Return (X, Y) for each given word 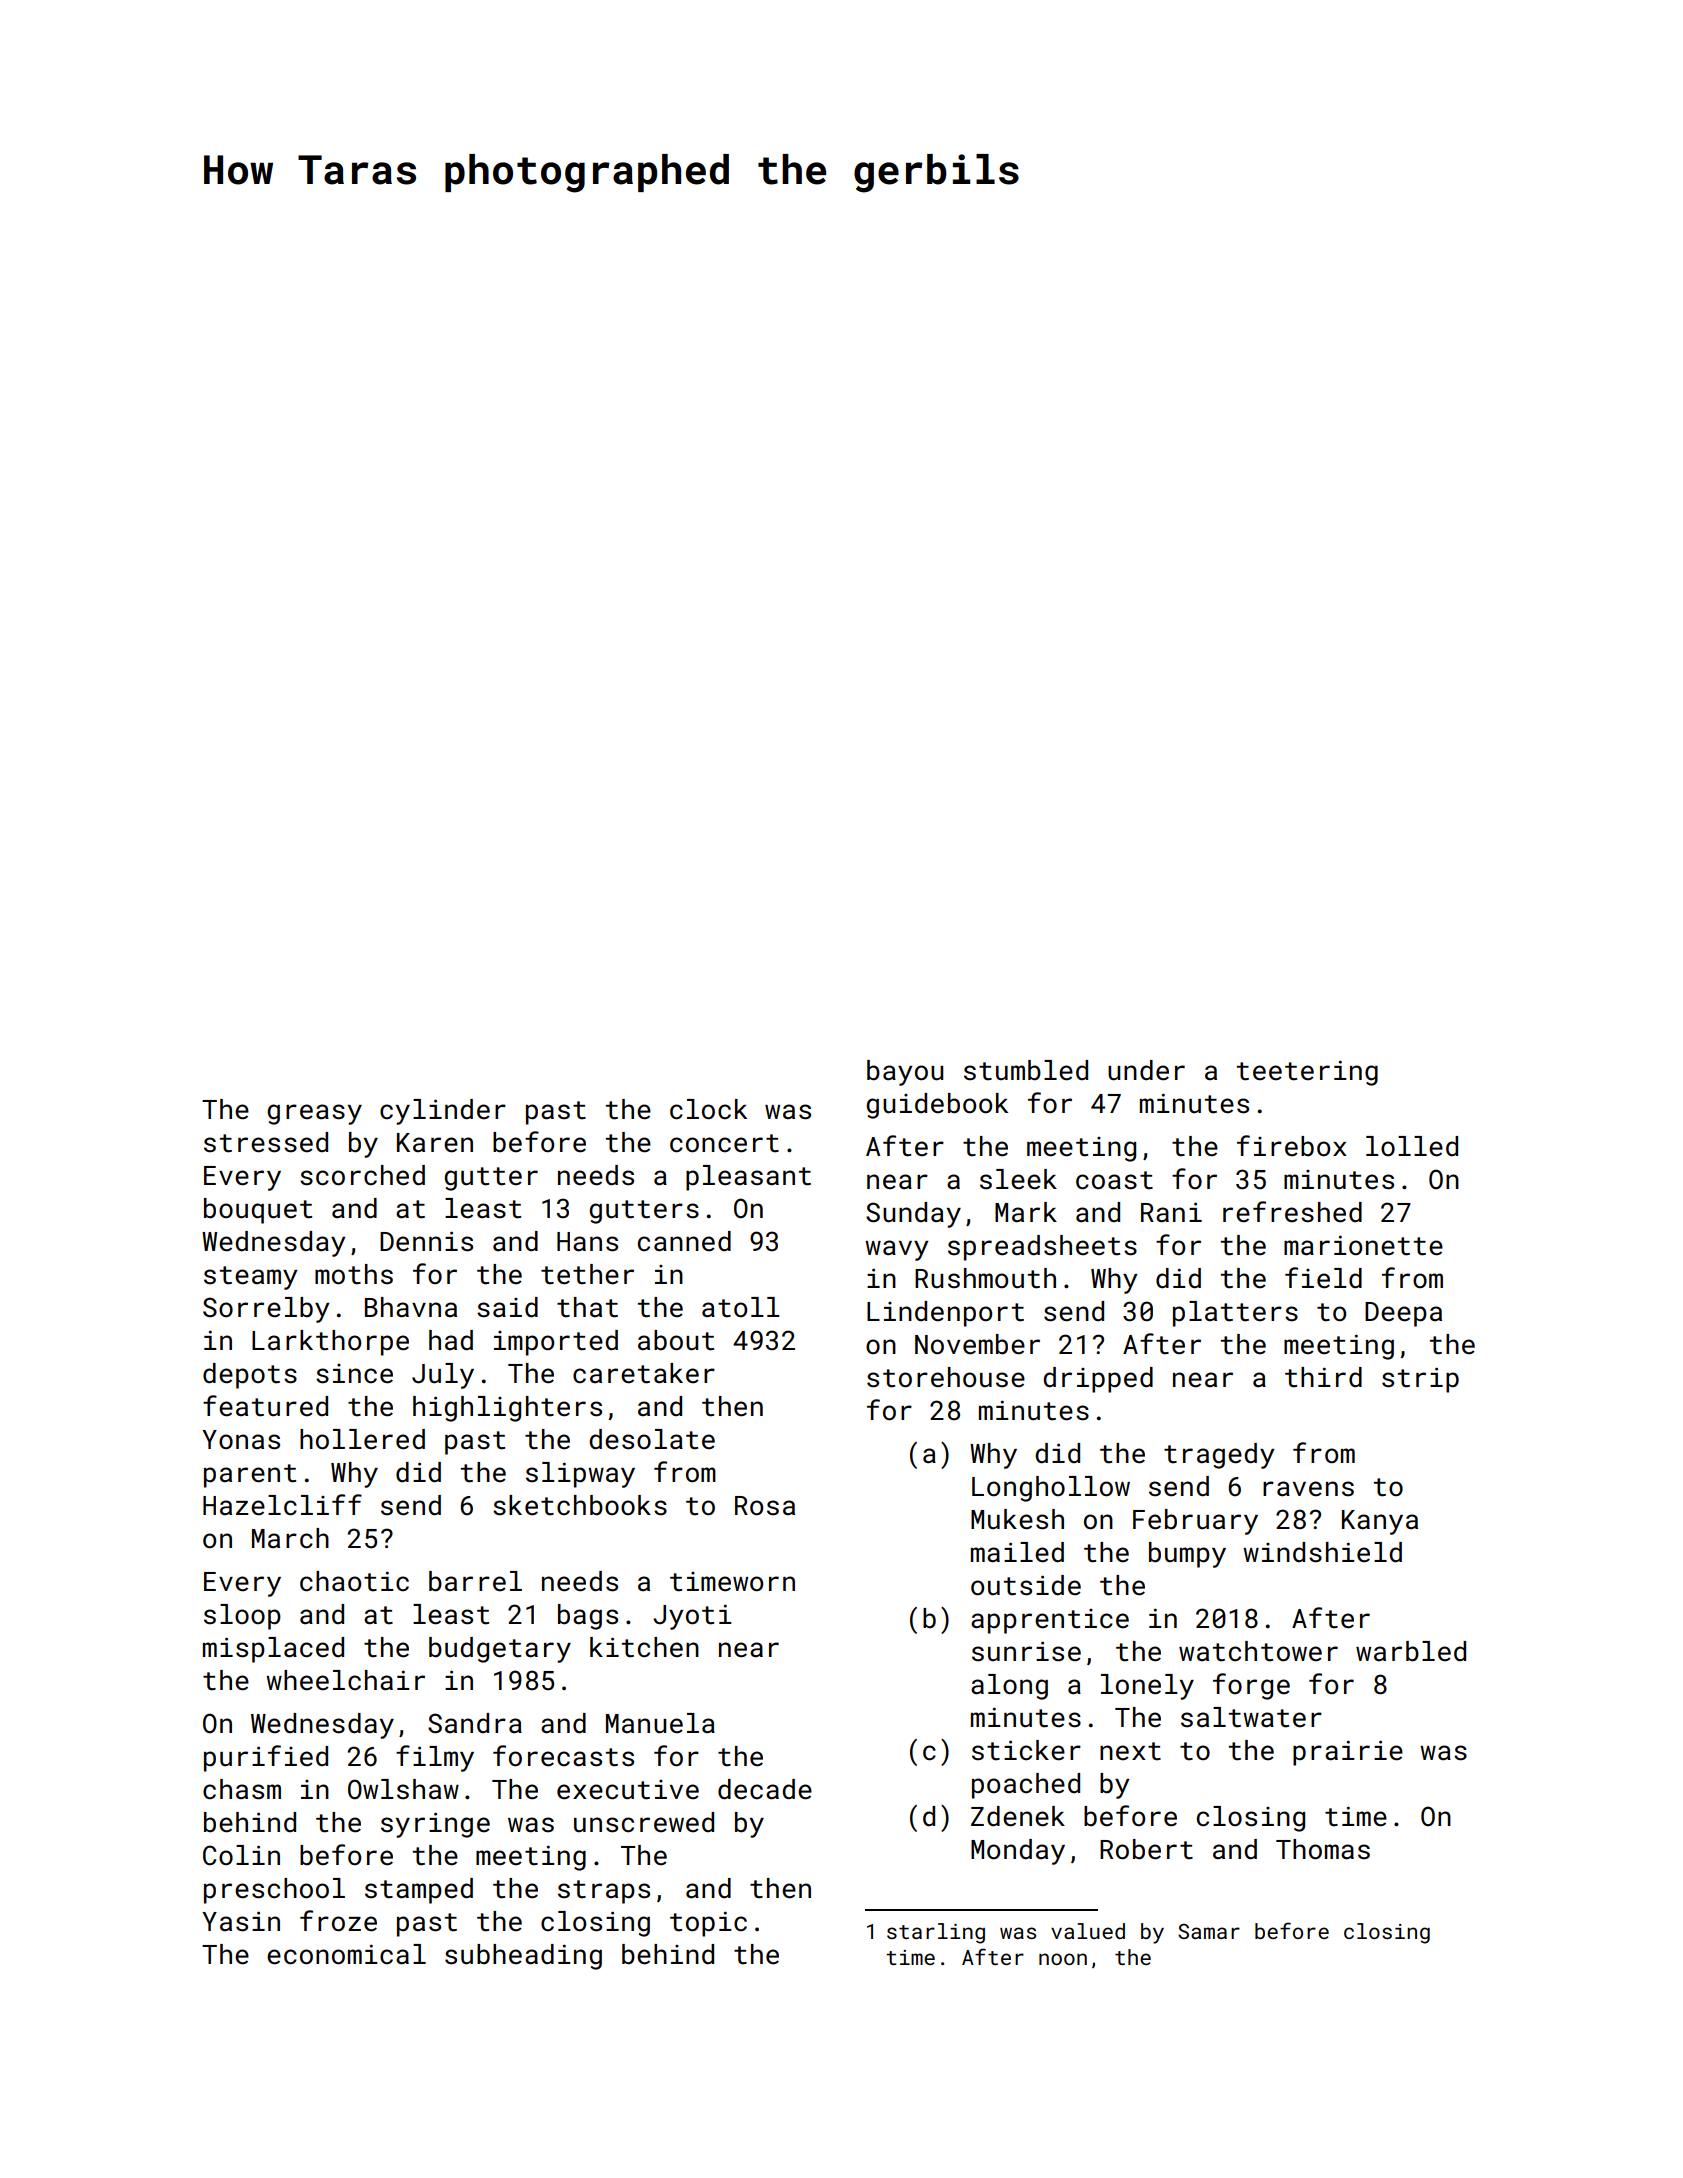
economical (346, 1954)
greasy (314, 1114)
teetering (1307, 1073)
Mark (1026, 1212)
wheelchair (345, 1680)
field (1323, 1278)
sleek (1018, 1179)
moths (354, 1274)
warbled (1411, 1651)
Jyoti (692, 1617)
